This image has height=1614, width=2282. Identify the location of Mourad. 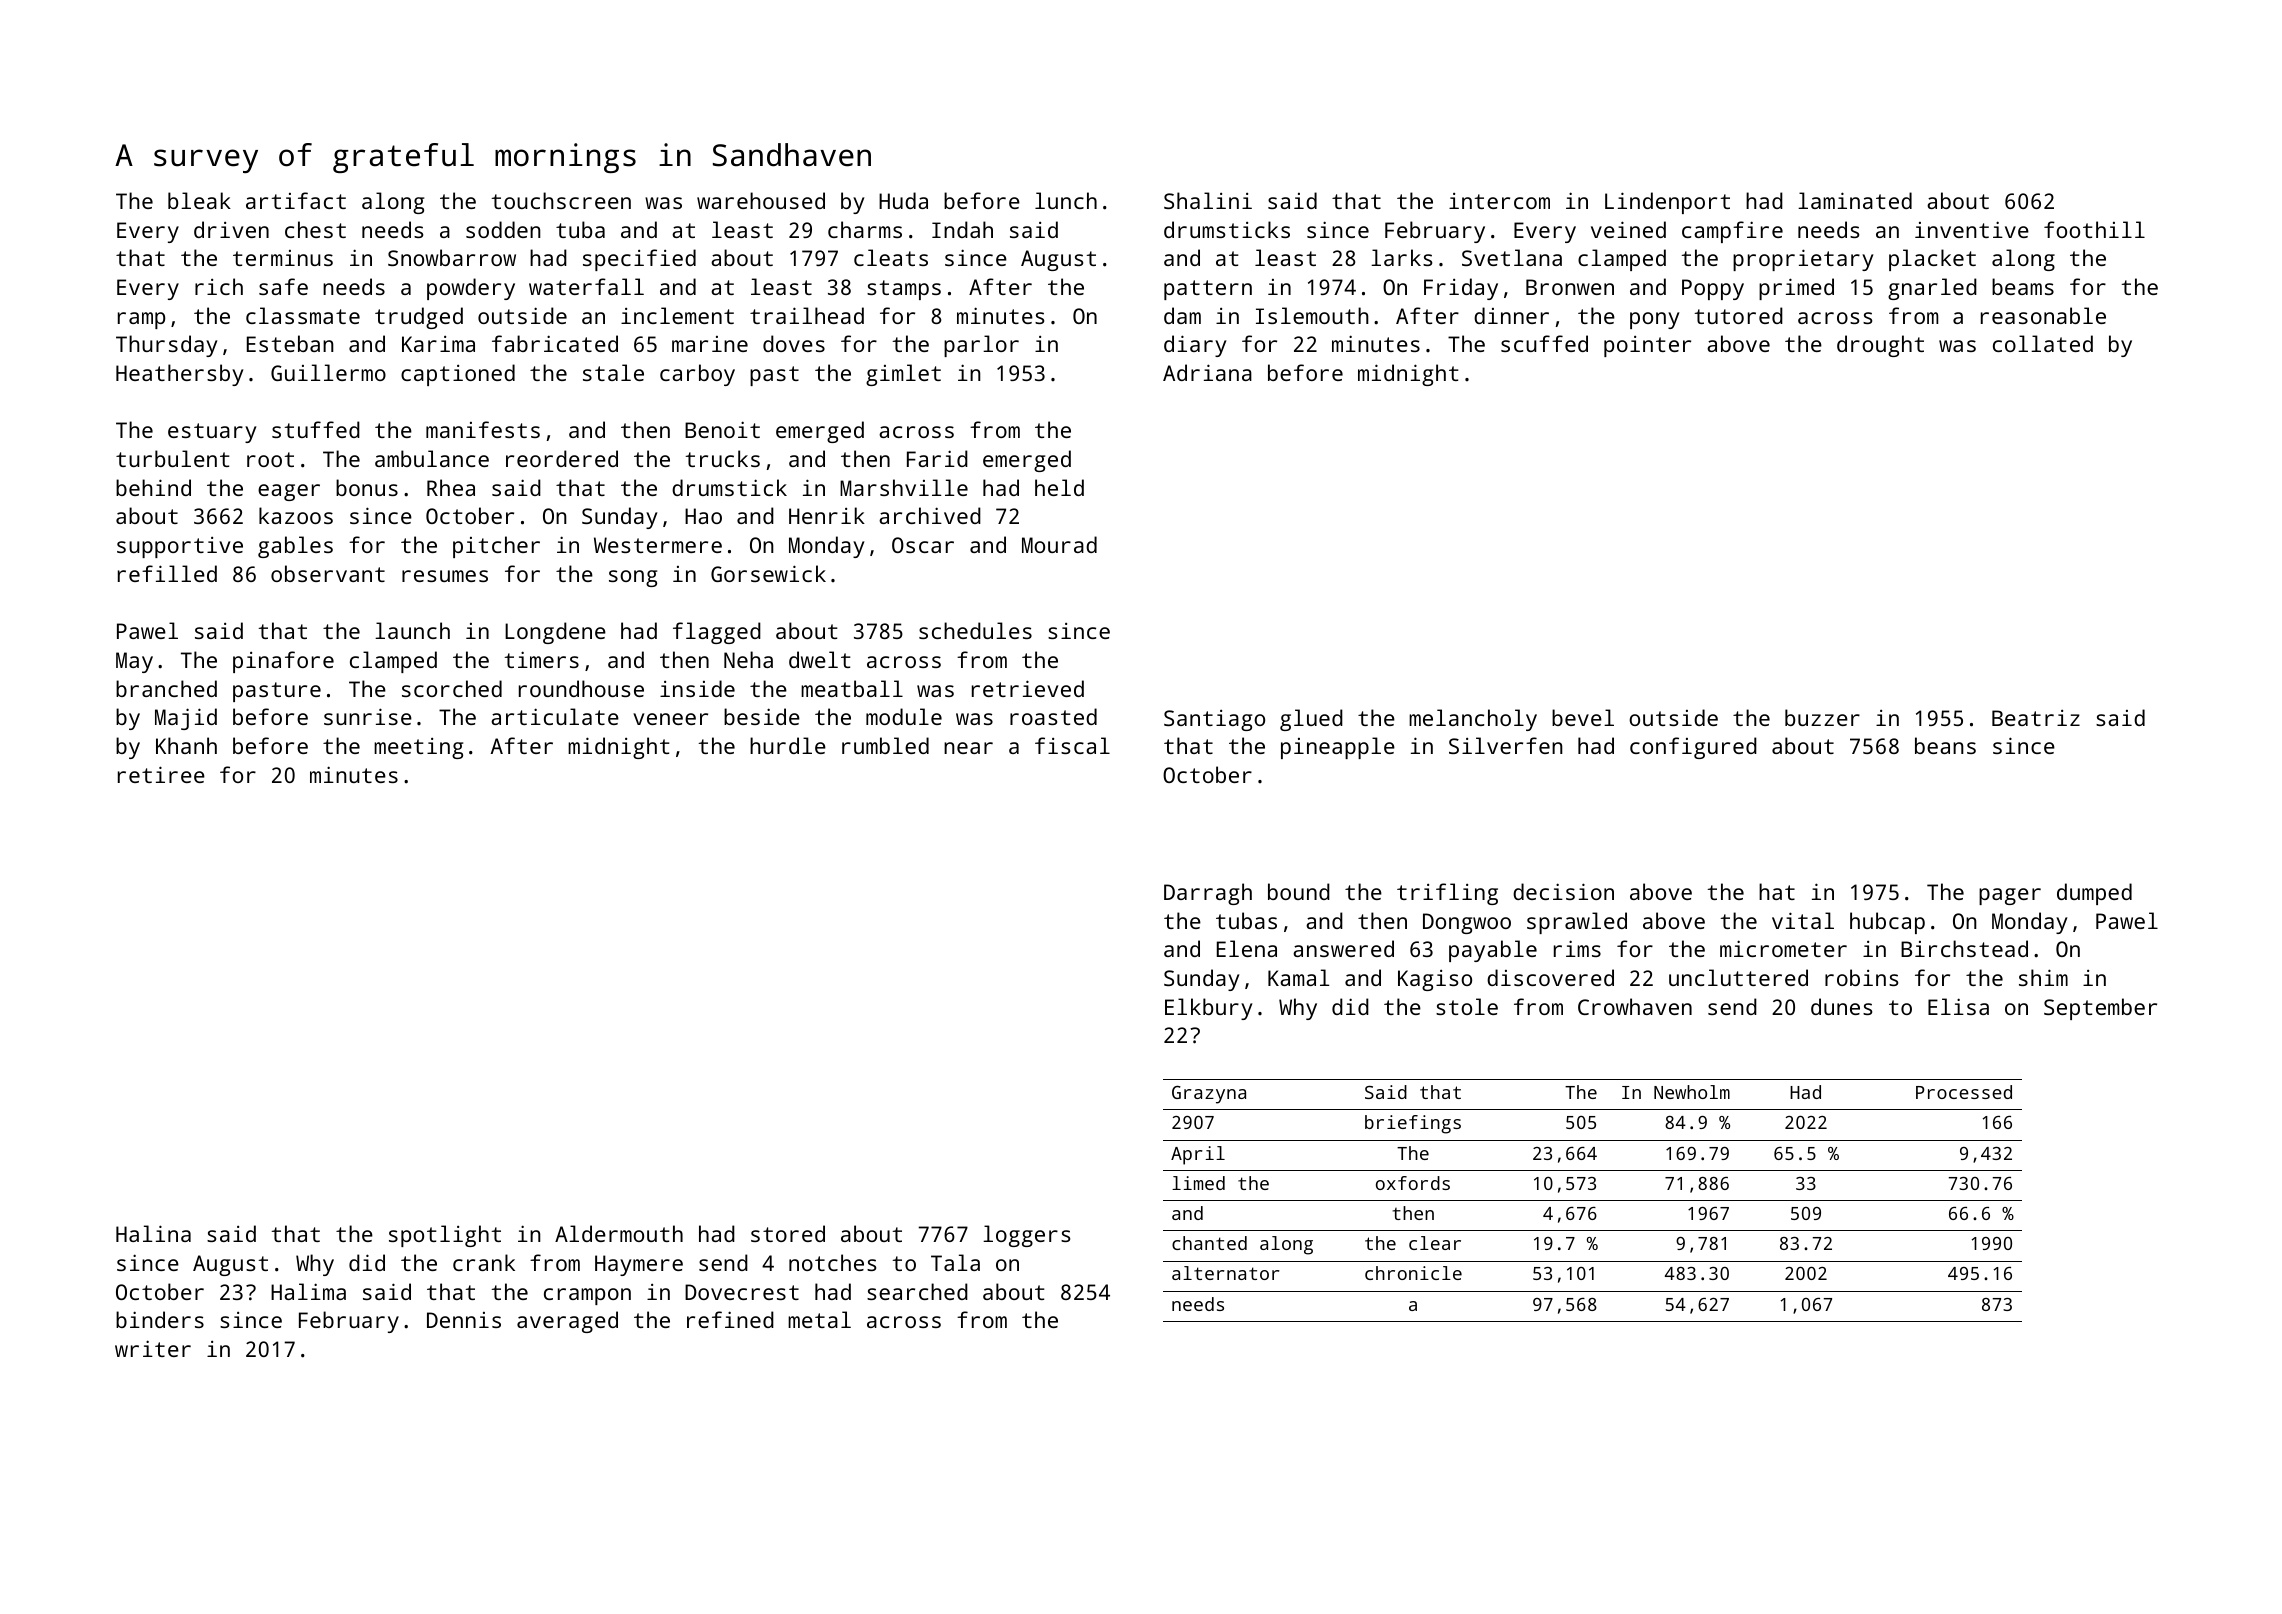
(1059, 544).
